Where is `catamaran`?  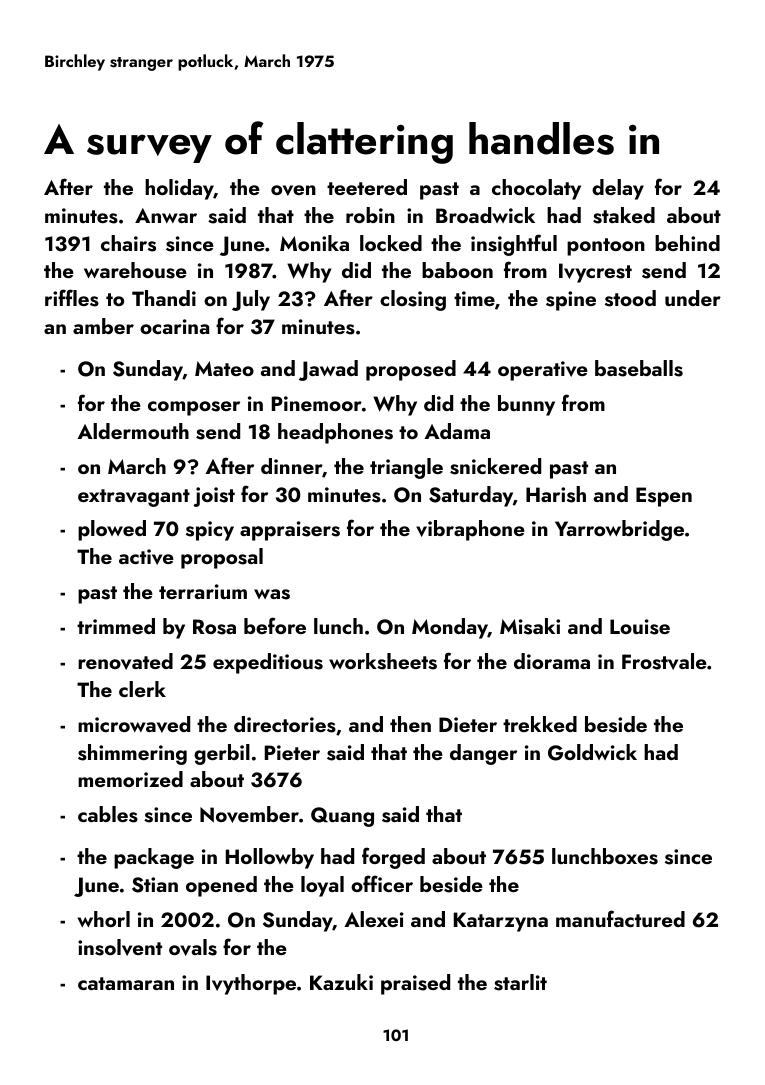
catamaran is located at coordinates (126, 983).
